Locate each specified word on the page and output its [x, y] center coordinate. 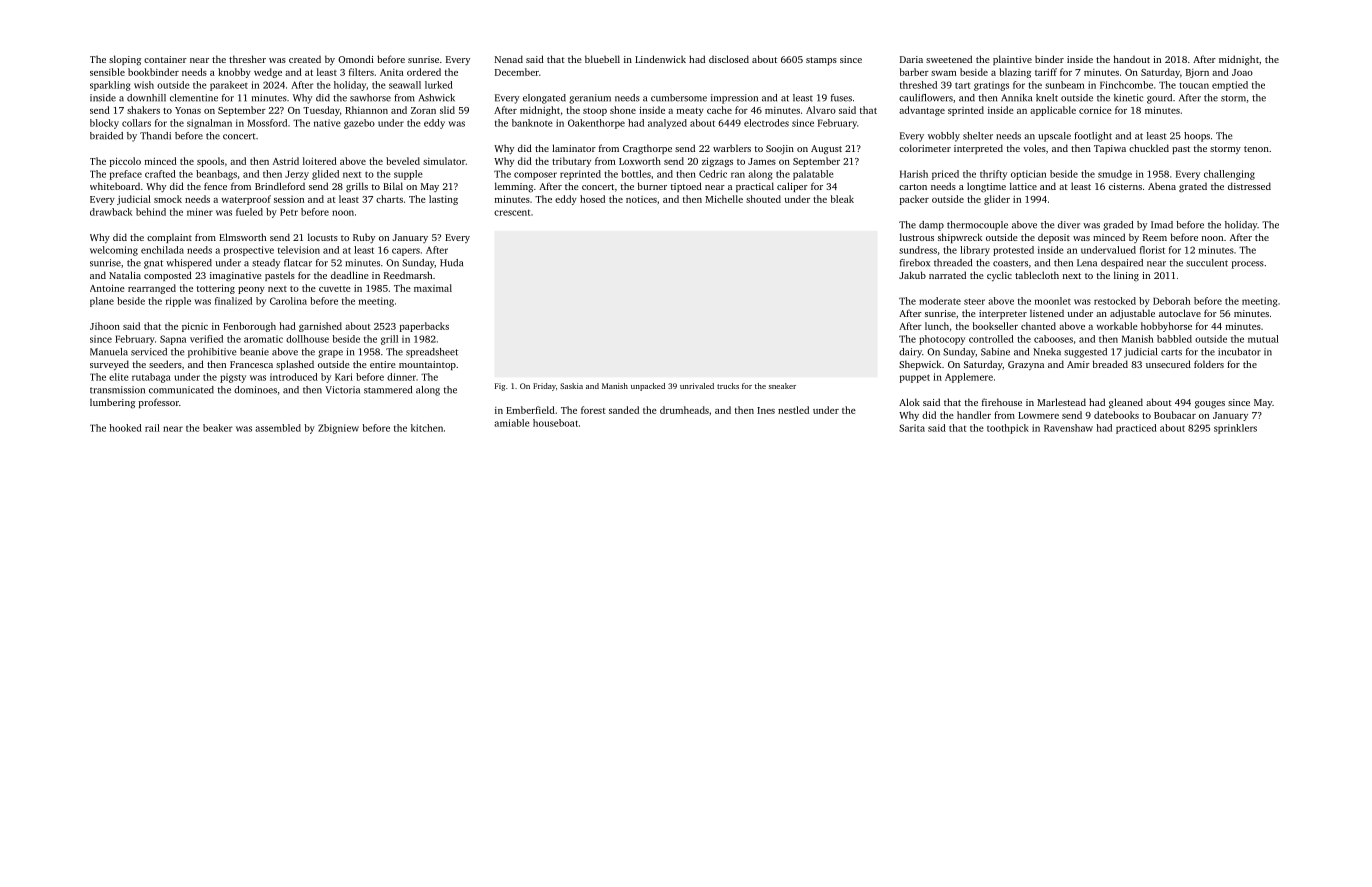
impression [734, 99]
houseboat [555, 423]
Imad [1162, 225]
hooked [126, 428]
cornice [1095, 110]
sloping [125, 60]
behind [151, 212]
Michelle [724, 199]
